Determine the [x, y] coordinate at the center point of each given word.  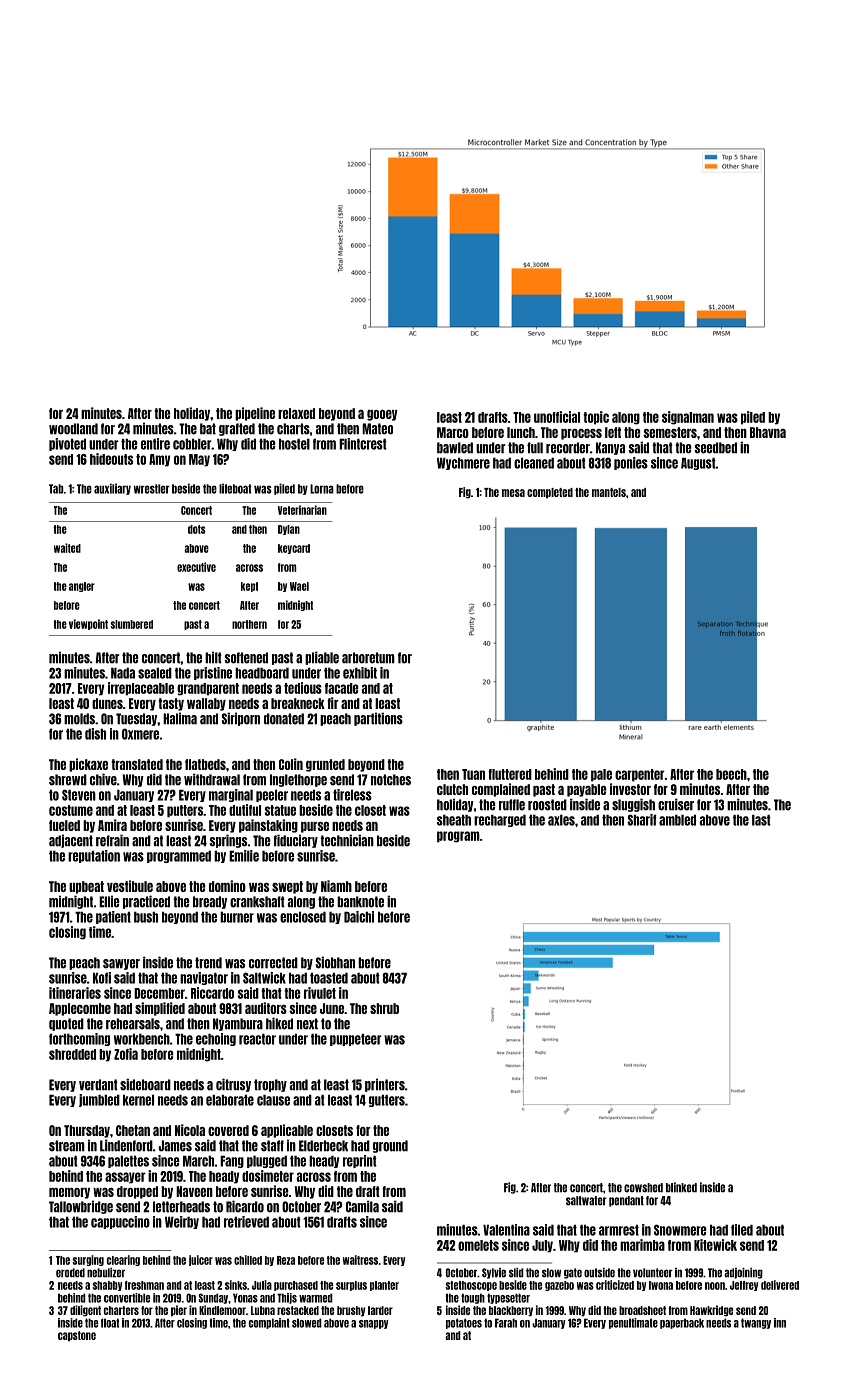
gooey [382, 415]
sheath [454, 820]
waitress [360, 1260]
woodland [73, 429]
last [761, 820]
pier [179, 1310]
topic [596, 418]
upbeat [86, 887]
